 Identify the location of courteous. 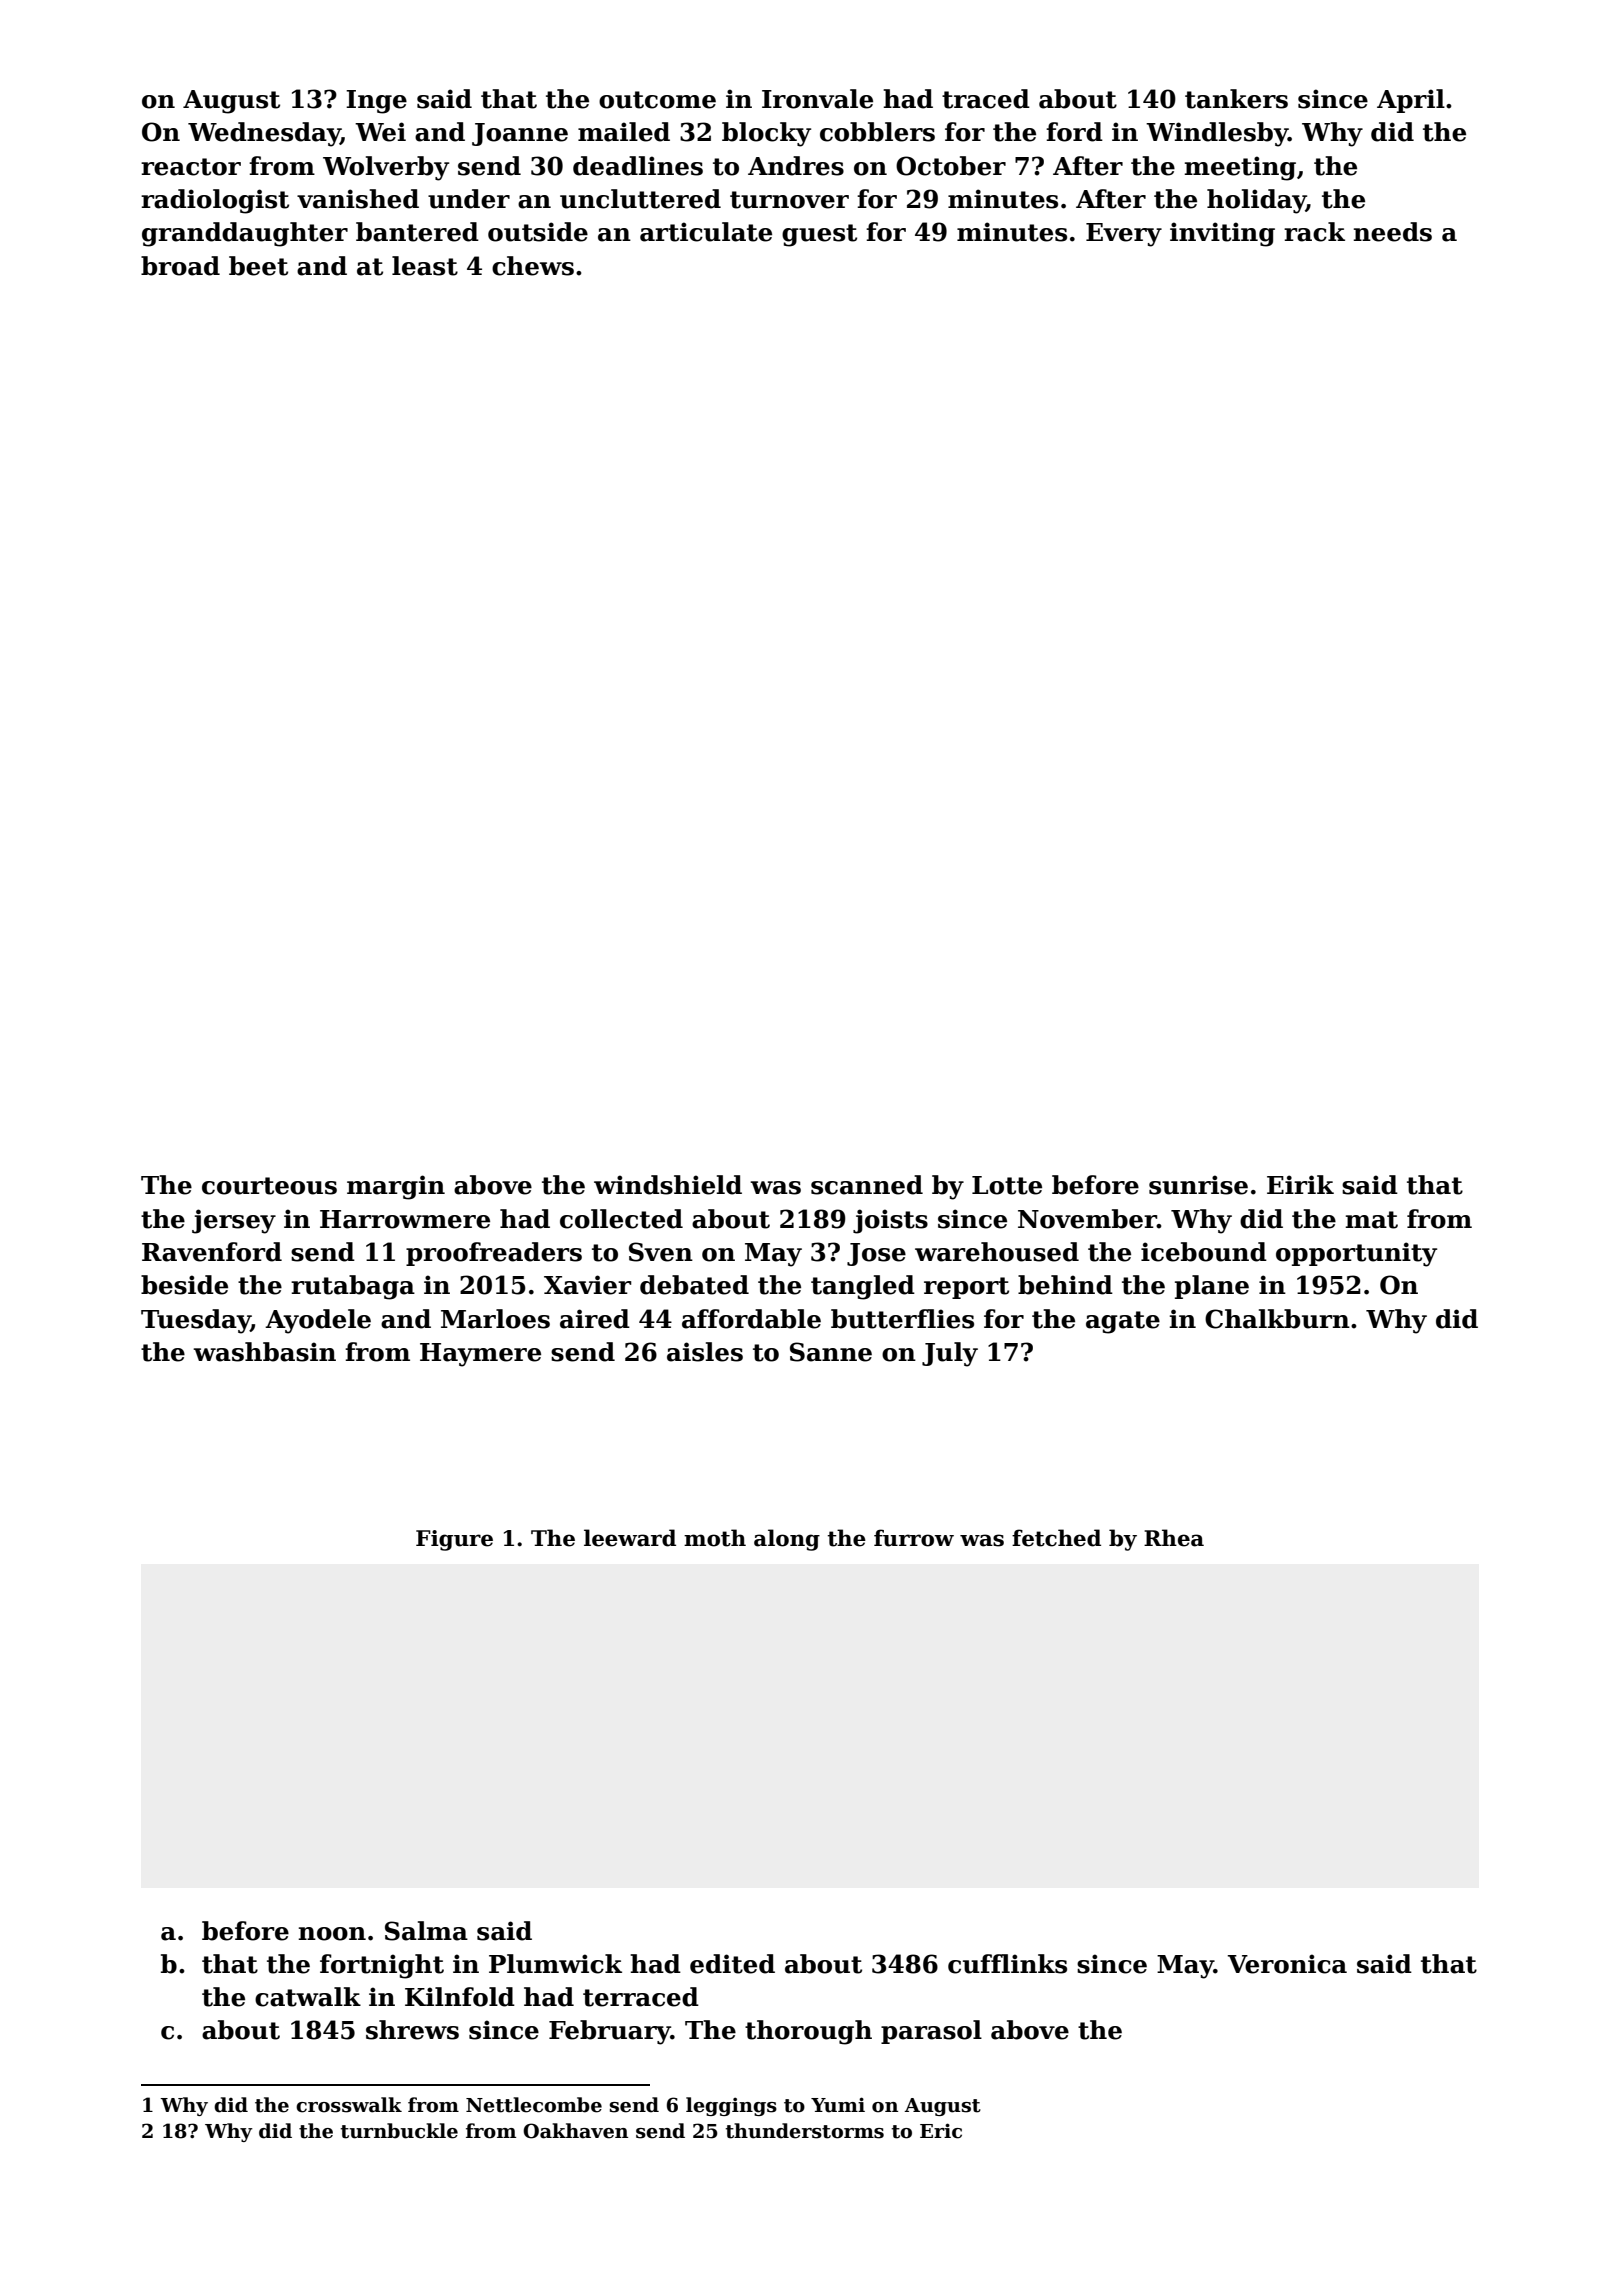
(269, 1186).
